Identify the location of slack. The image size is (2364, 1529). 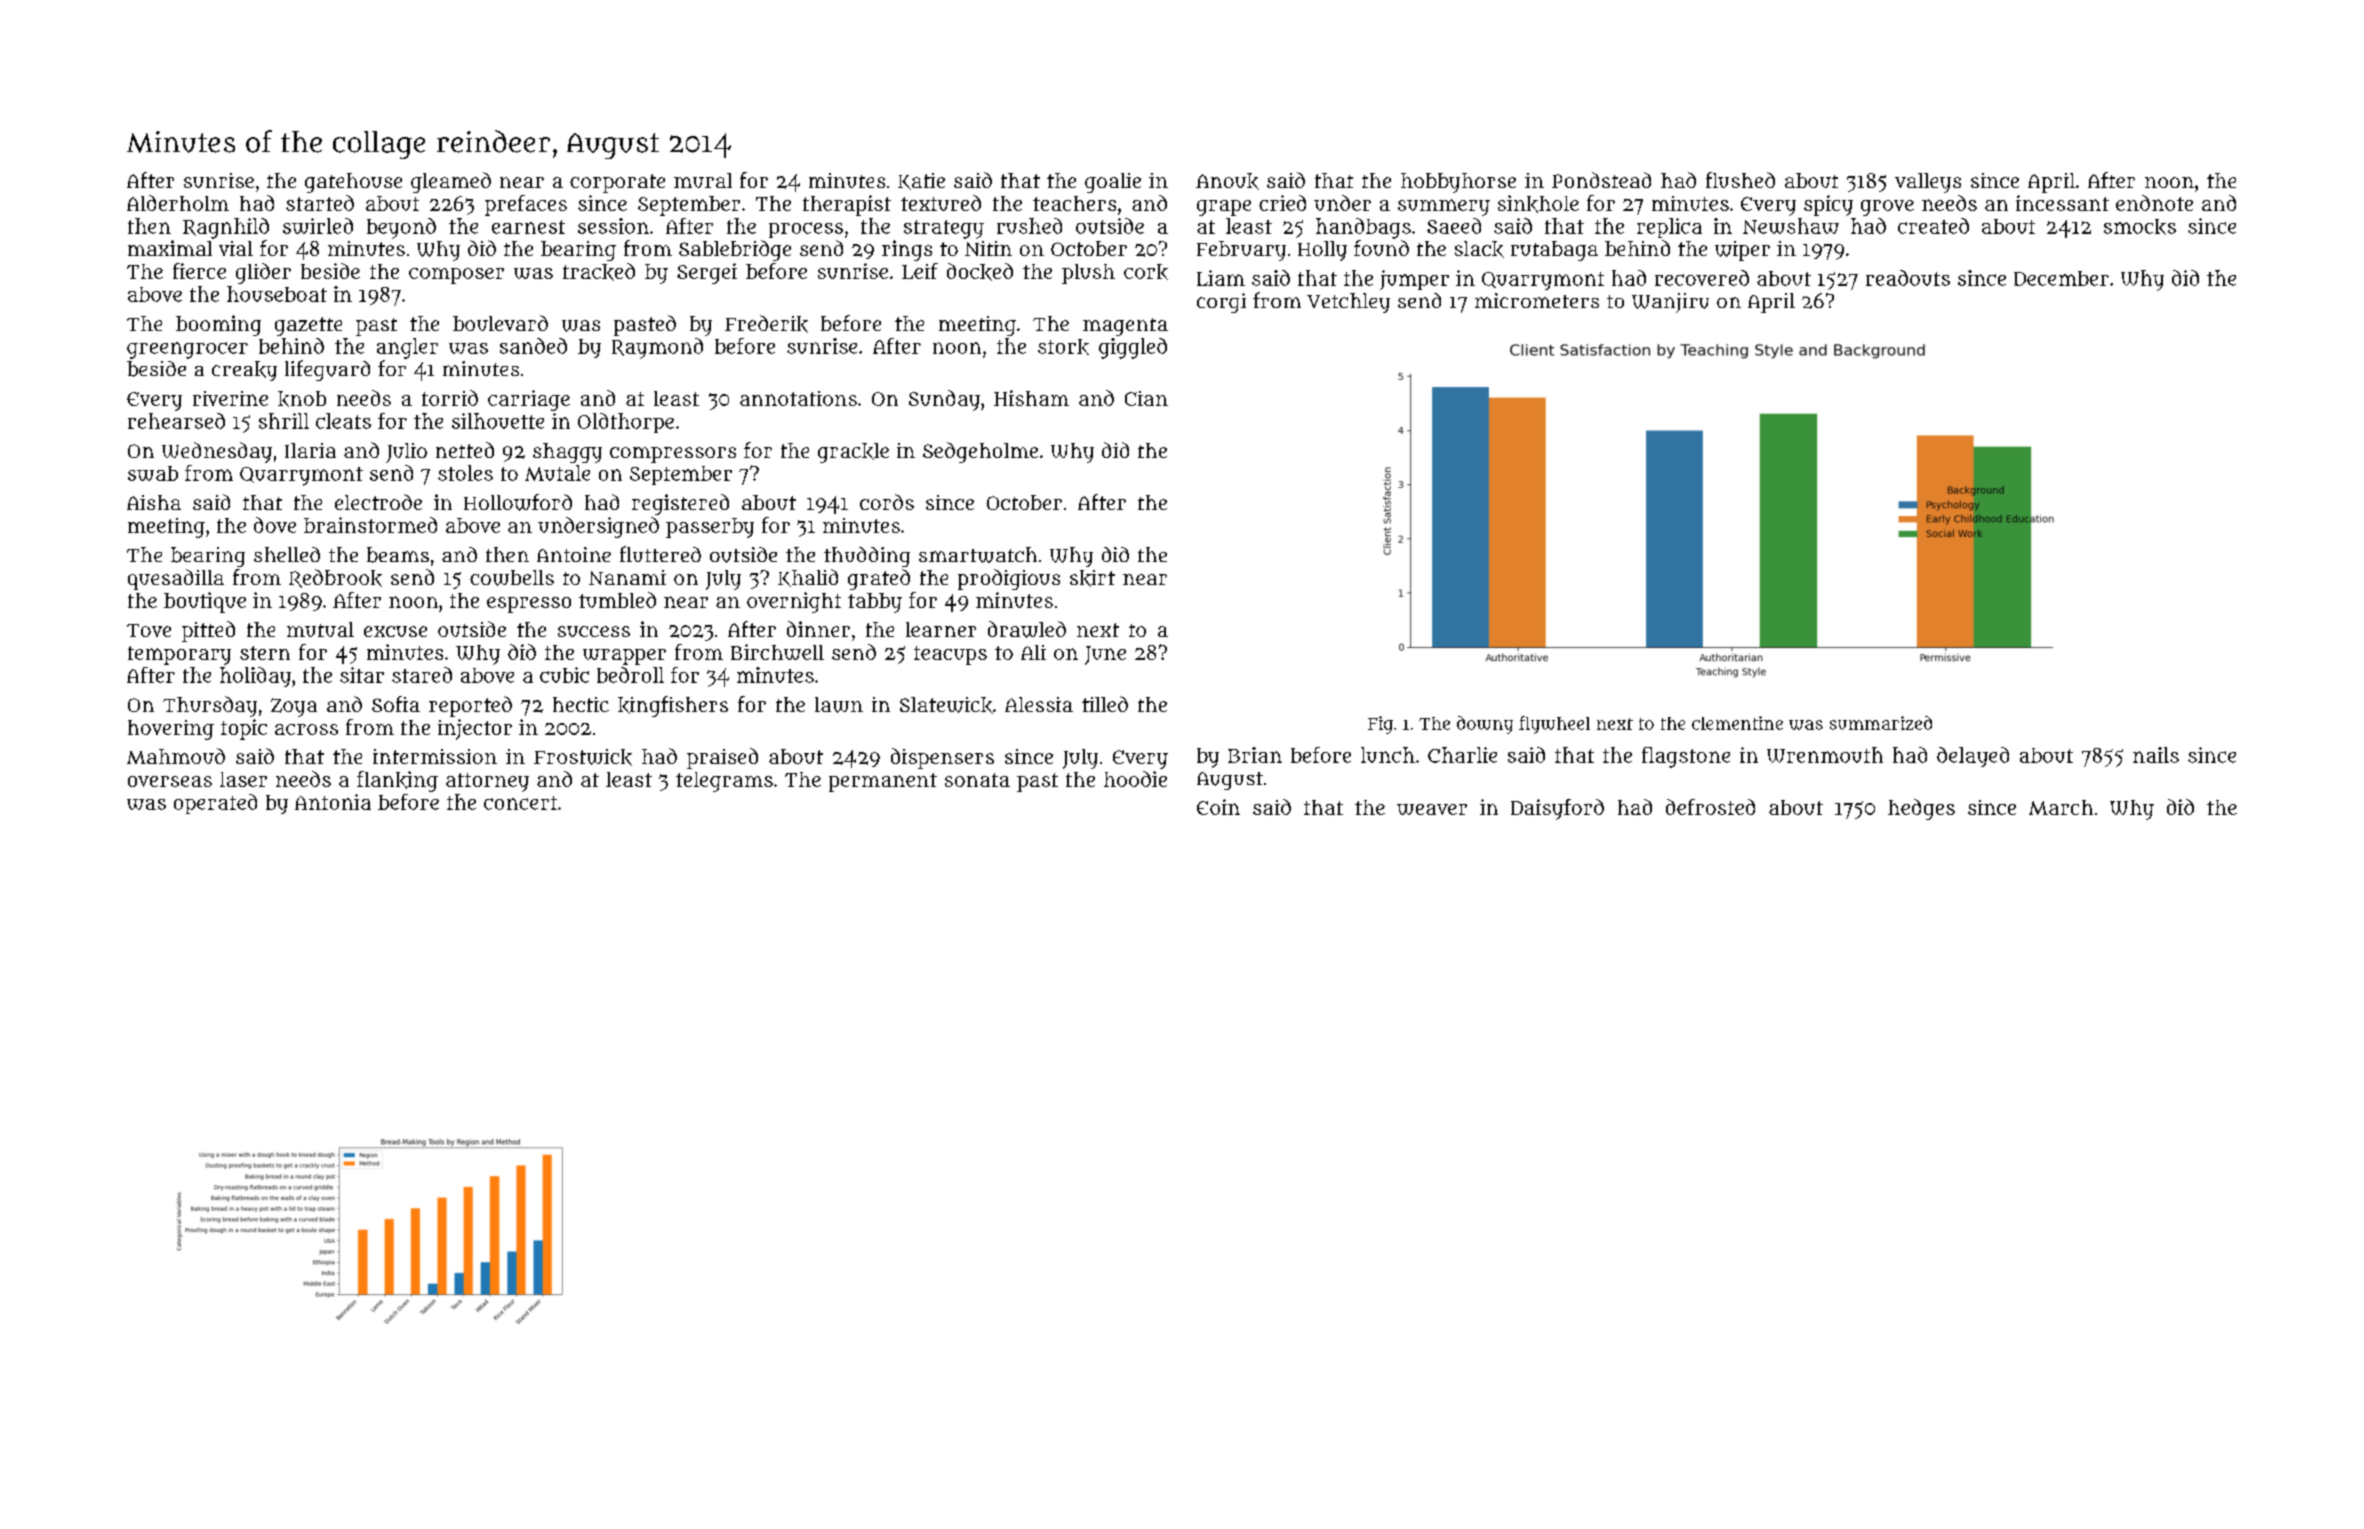
(1479, 249).
